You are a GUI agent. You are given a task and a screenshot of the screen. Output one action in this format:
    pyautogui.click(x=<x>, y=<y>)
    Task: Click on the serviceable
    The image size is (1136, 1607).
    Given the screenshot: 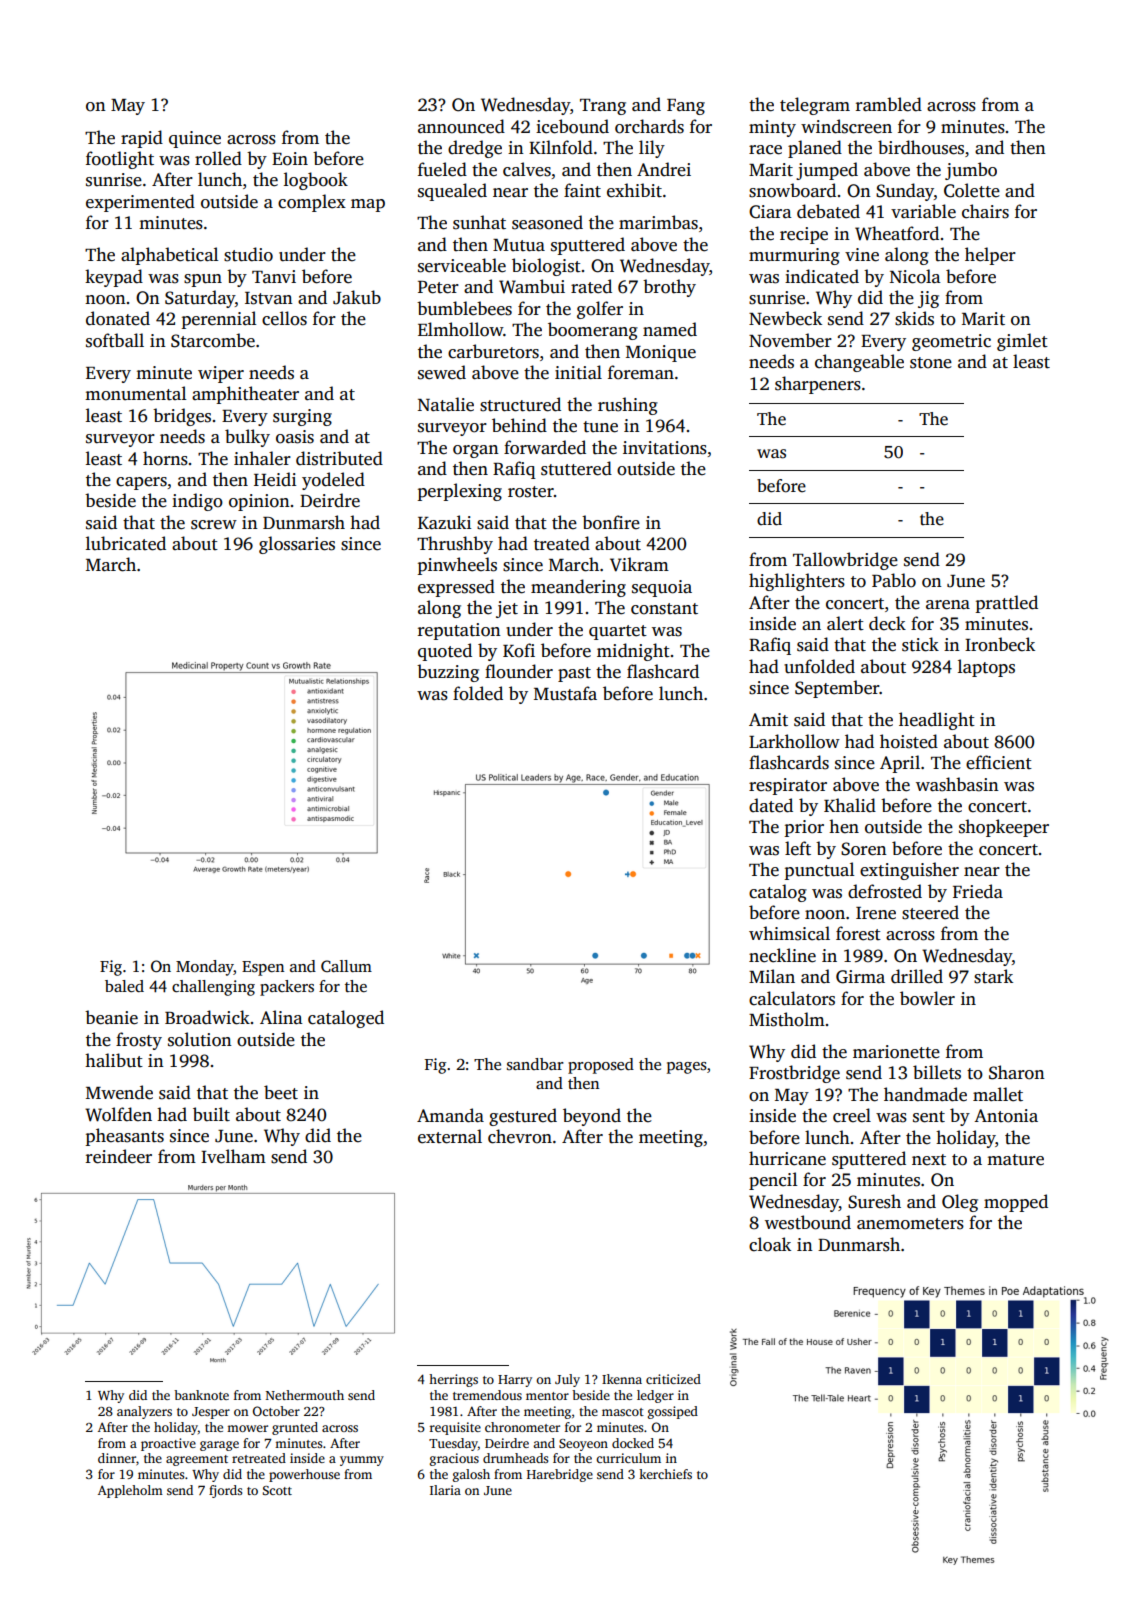 What is the action you would take?
    pyautogui.click(x=462, y=265)
